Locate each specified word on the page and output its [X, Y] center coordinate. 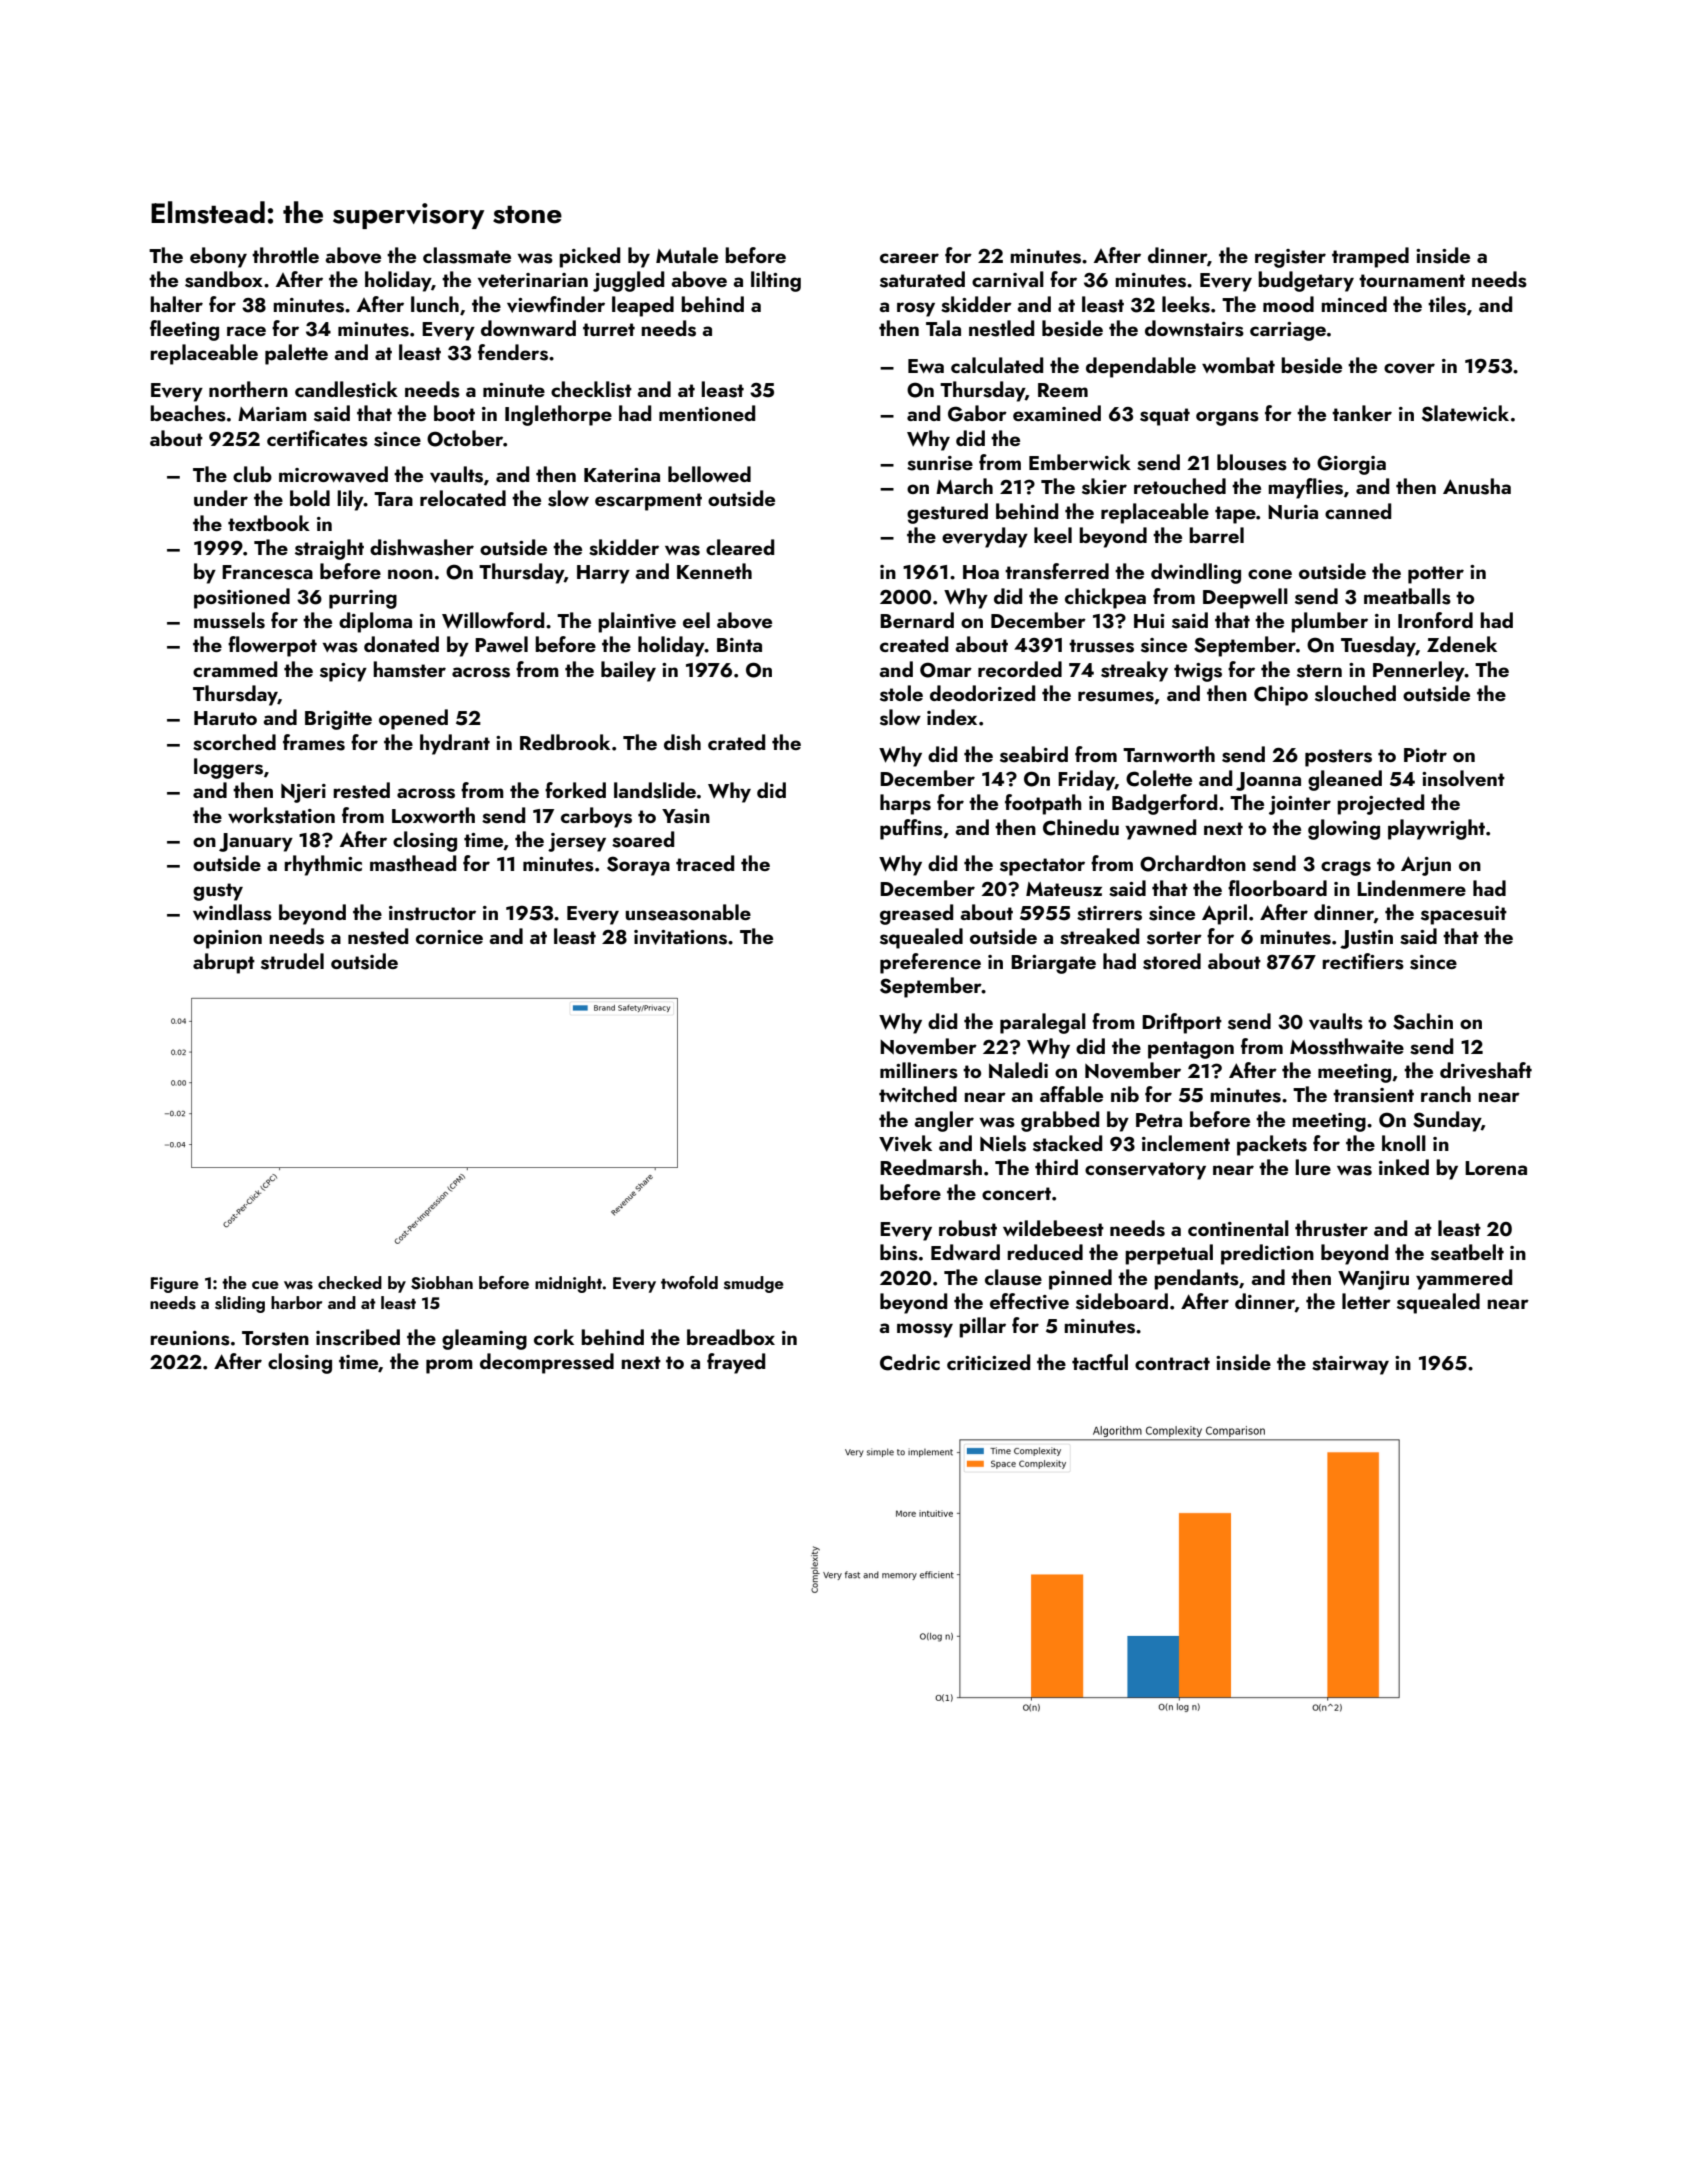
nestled [1001, 328]
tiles [1447, 304]
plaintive [637, 622]
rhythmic [323, 865]
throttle [285, 255]
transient [1373, 1095]
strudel [292, 961]
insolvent [1463, 778]
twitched [918, 1094]
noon [410, 574]
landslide [655, 790]
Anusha [1477, 486]
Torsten [275, 1338]
